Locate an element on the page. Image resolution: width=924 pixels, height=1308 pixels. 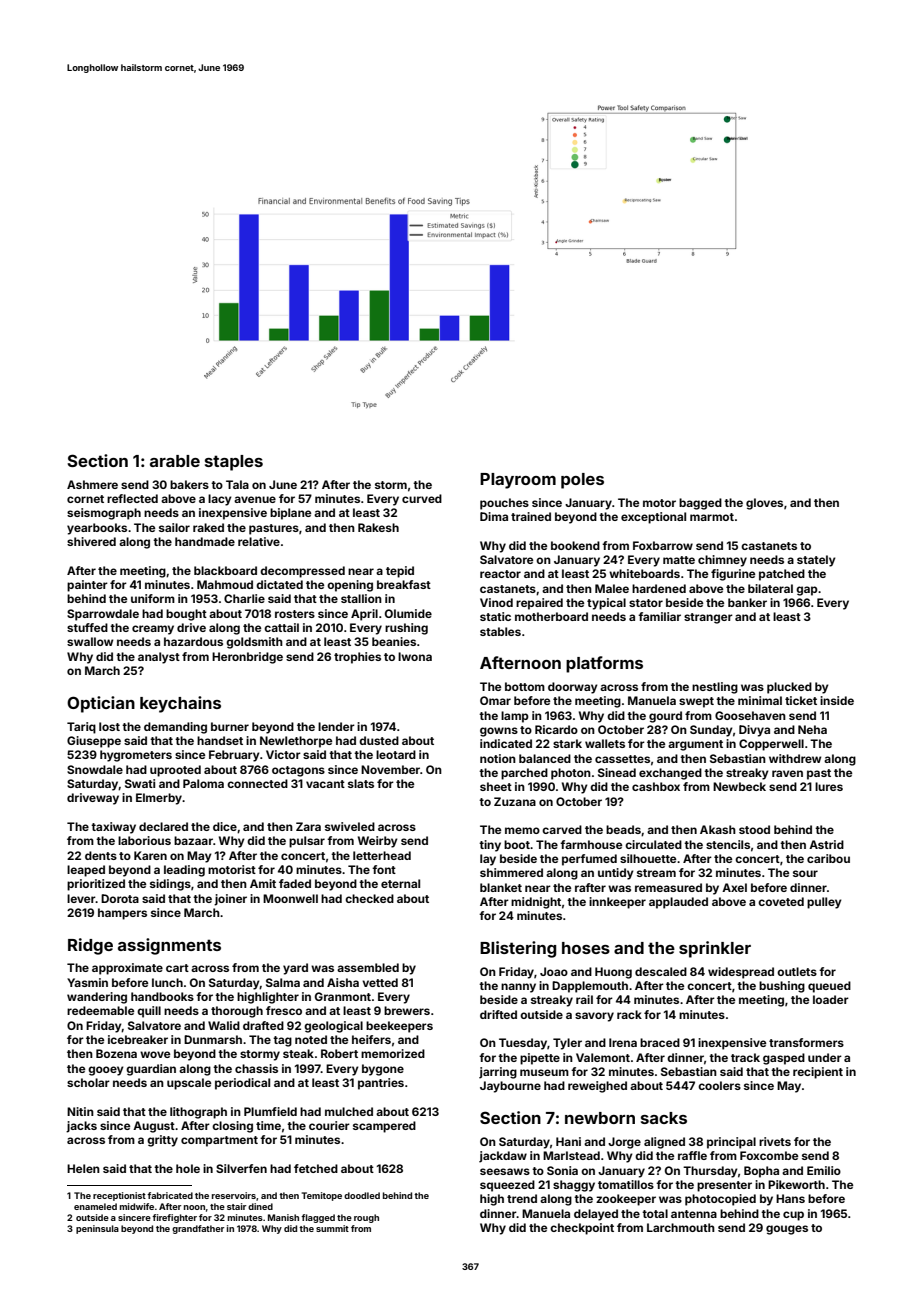
uniform is located at coordinates (153, 598).
